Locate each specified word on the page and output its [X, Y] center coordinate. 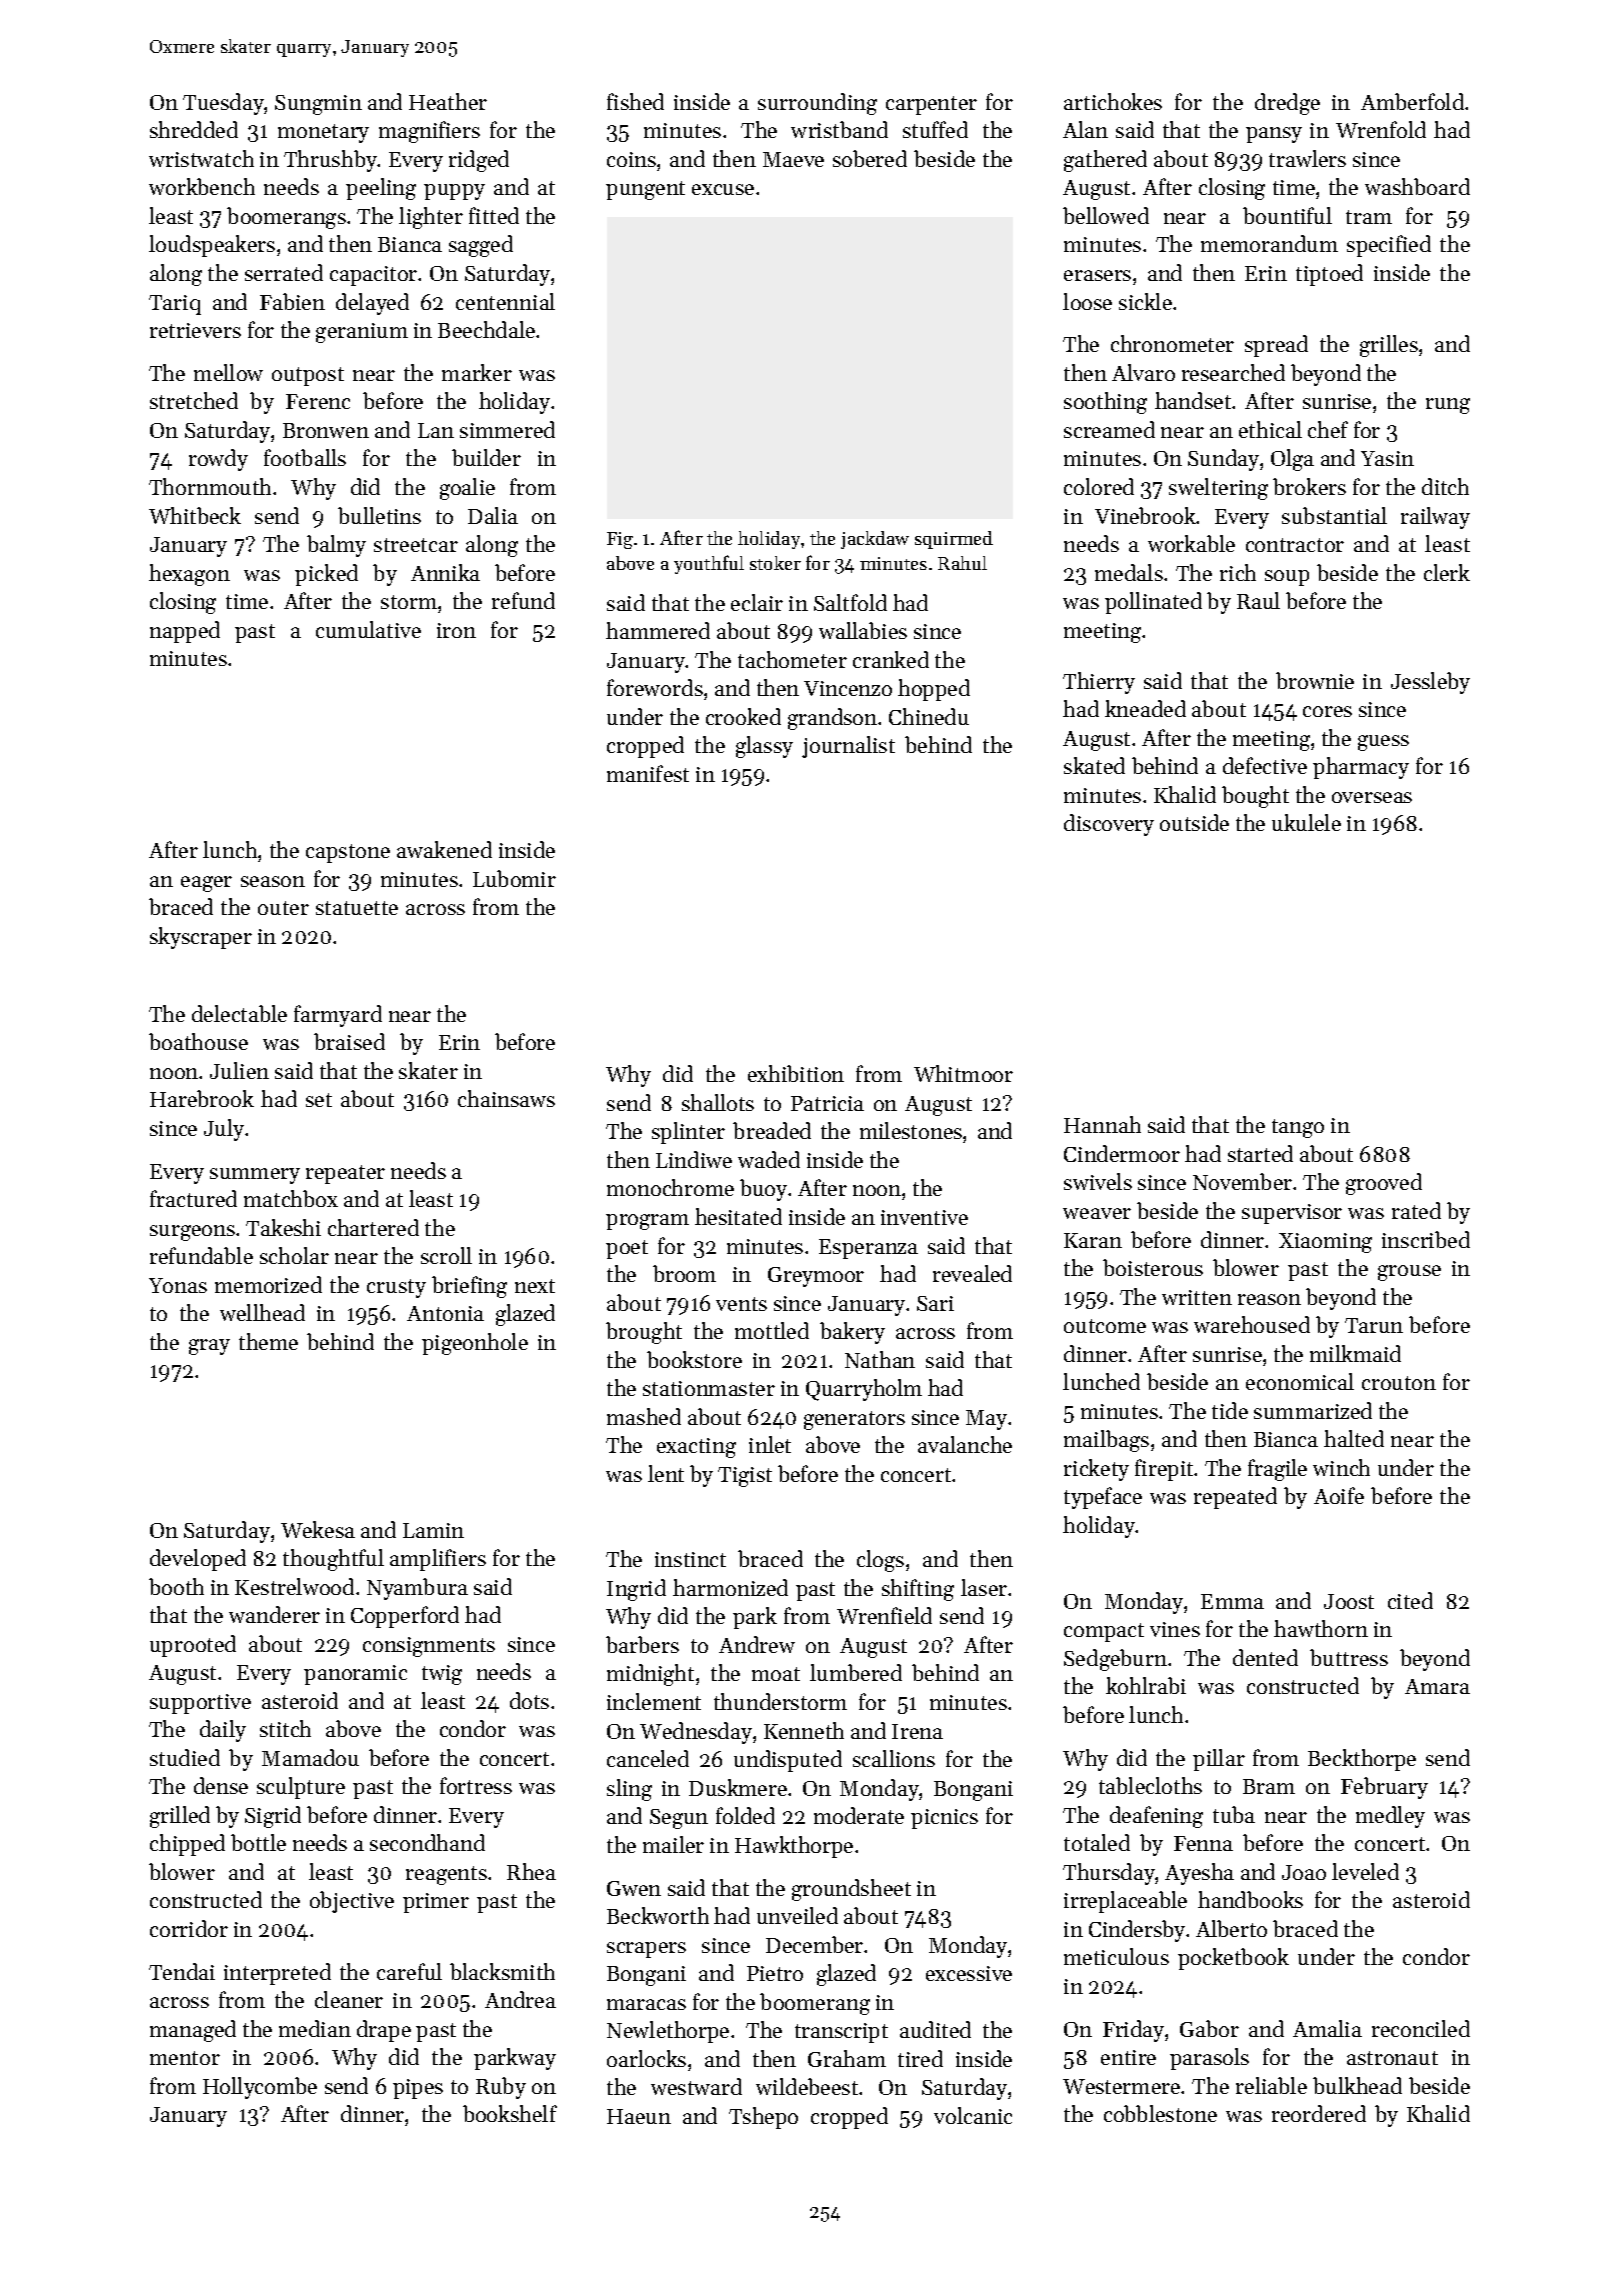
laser [984, 1587]
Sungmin [318, 105]
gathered [1105, 161]
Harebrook [202, 1098]
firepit [1165, 1470]
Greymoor [816, 1277]
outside [1194, 822]
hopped [934, 690]
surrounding [817, 104]
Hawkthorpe [794, 1847]
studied [185, 1757]
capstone [348, 853]
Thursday [1109, 1874]
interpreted [277, 1974]
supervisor [1292, 1214]
